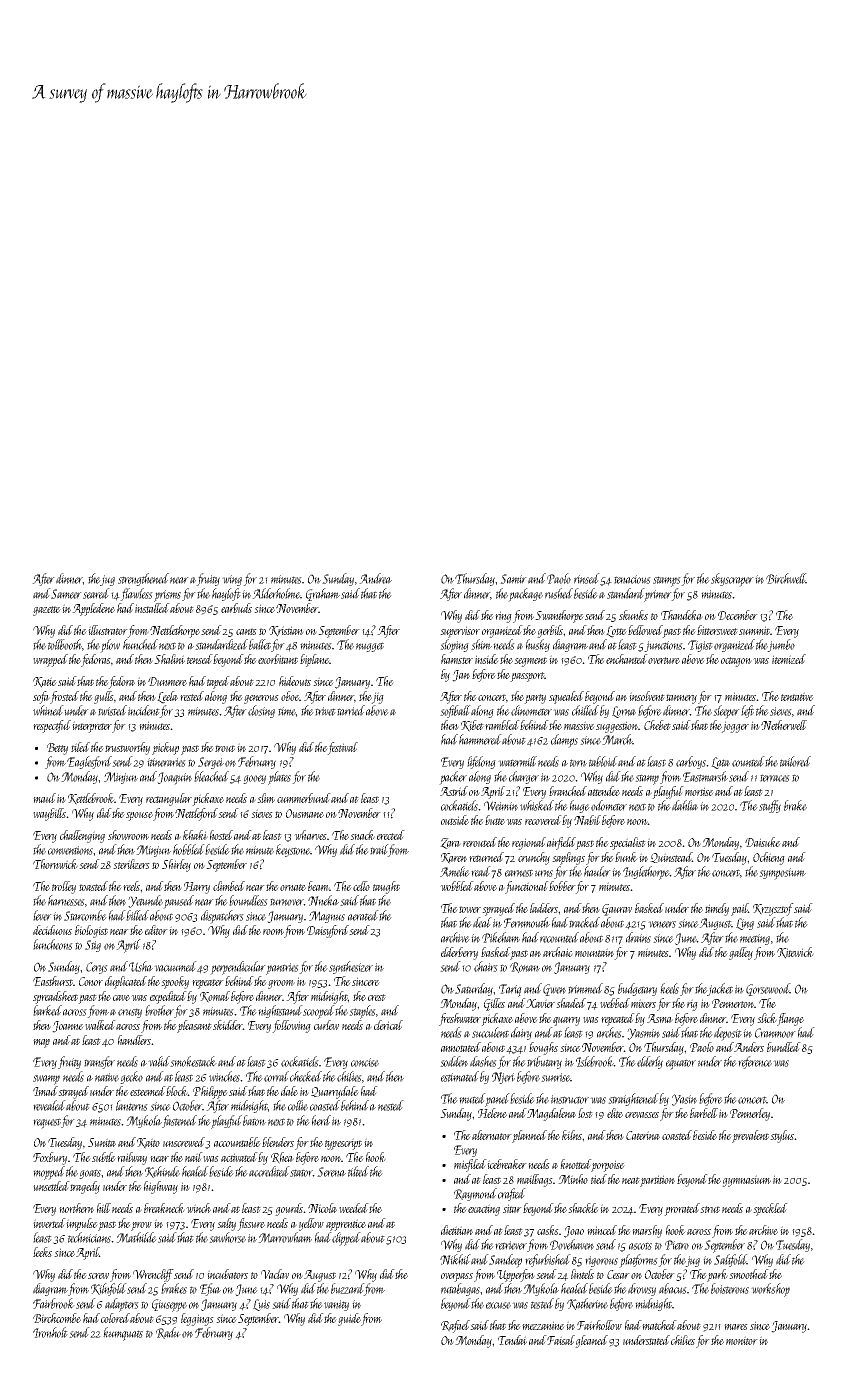  I want to click on skyscraper, so click(732, 580).
